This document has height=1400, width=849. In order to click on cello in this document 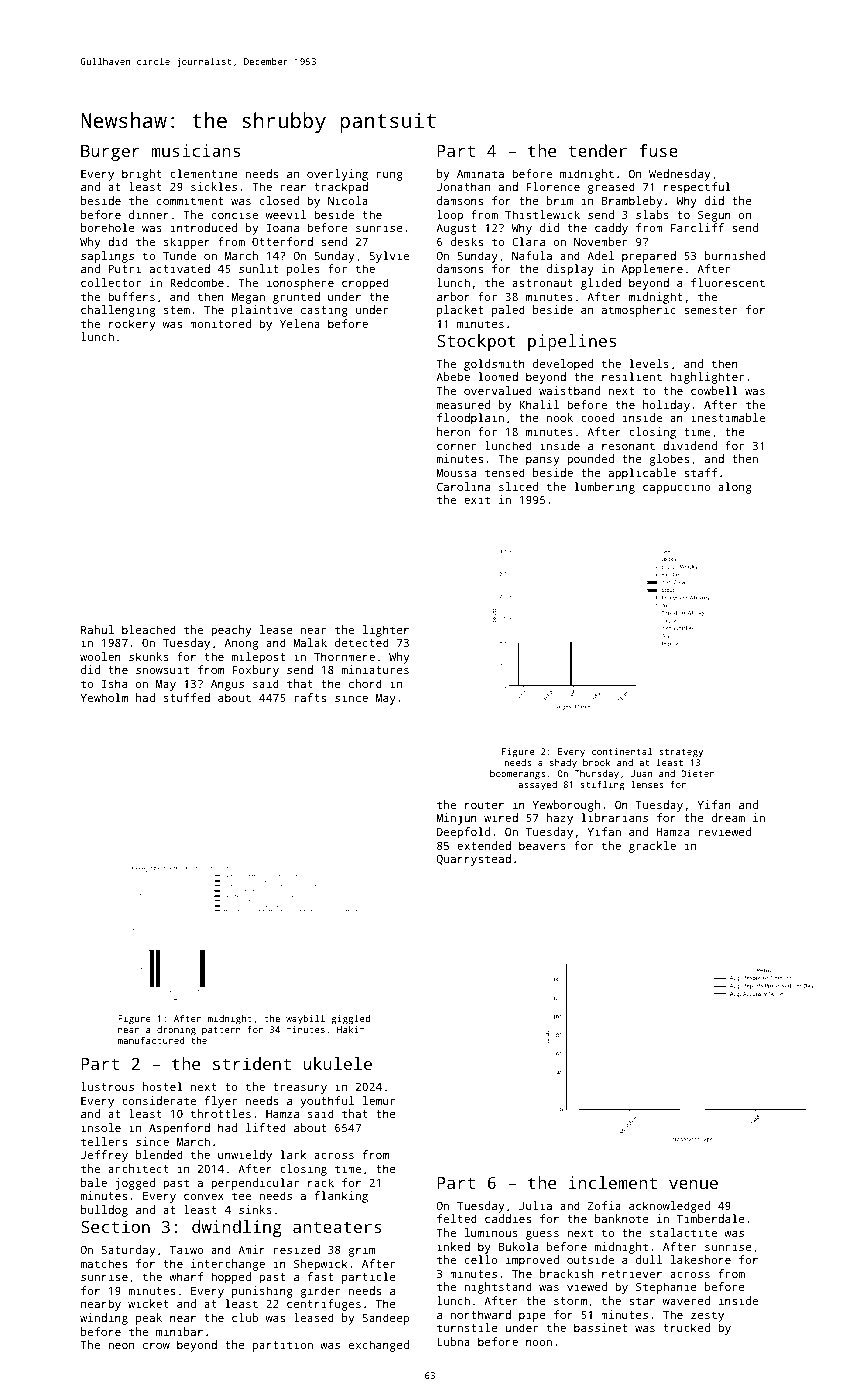, I will do `click(481, 1259)`.
